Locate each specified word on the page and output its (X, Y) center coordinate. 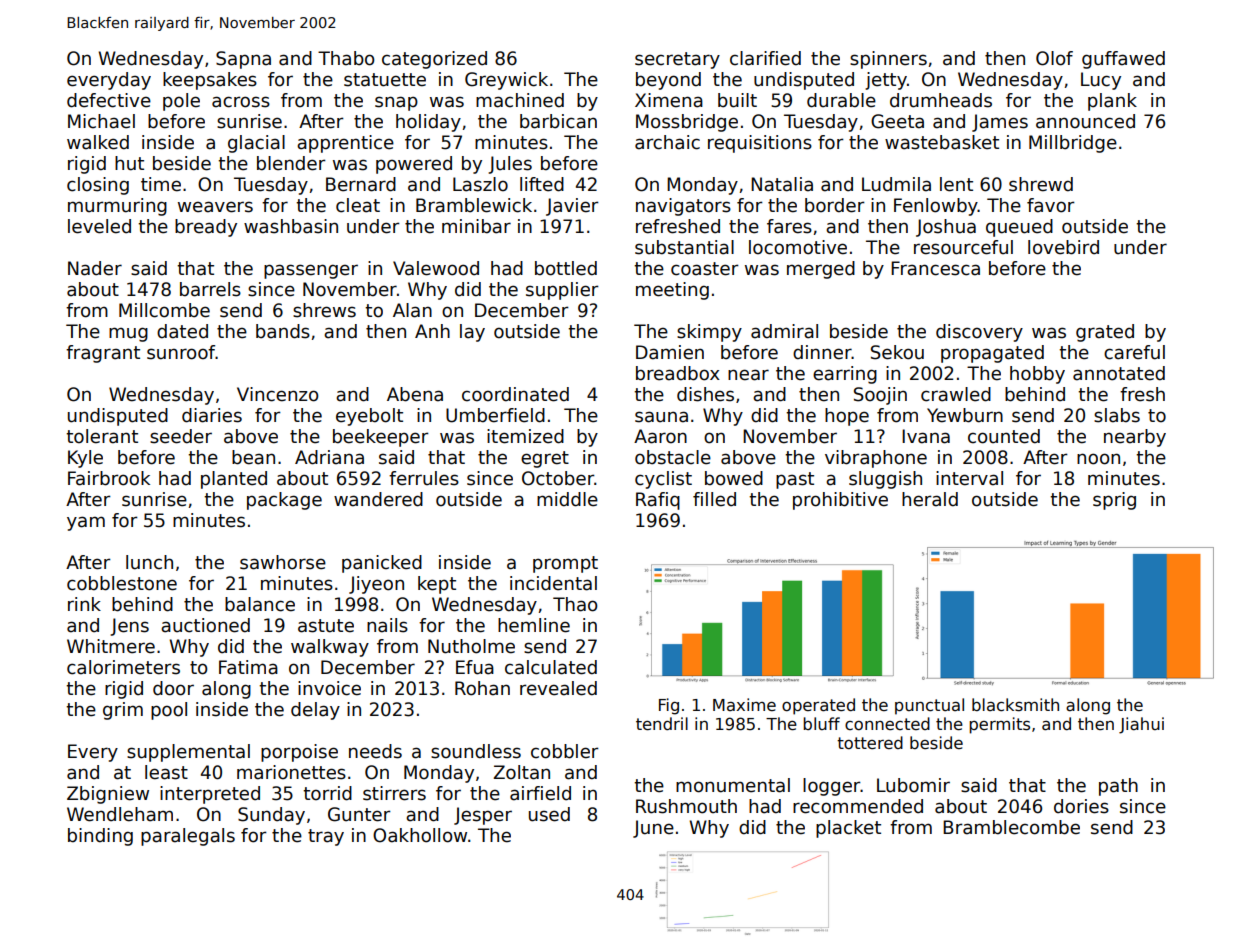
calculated (551, 667)
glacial (256, 144)
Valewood (436, 268)
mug (128, 334)
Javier (572, 207)
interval (969, 478)
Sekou (897, 352)
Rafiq (658, 501)
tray (326, 837)
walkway (330, 648)
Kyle (85, 459)
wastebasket (942, 142)
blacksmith (1015, 705)
